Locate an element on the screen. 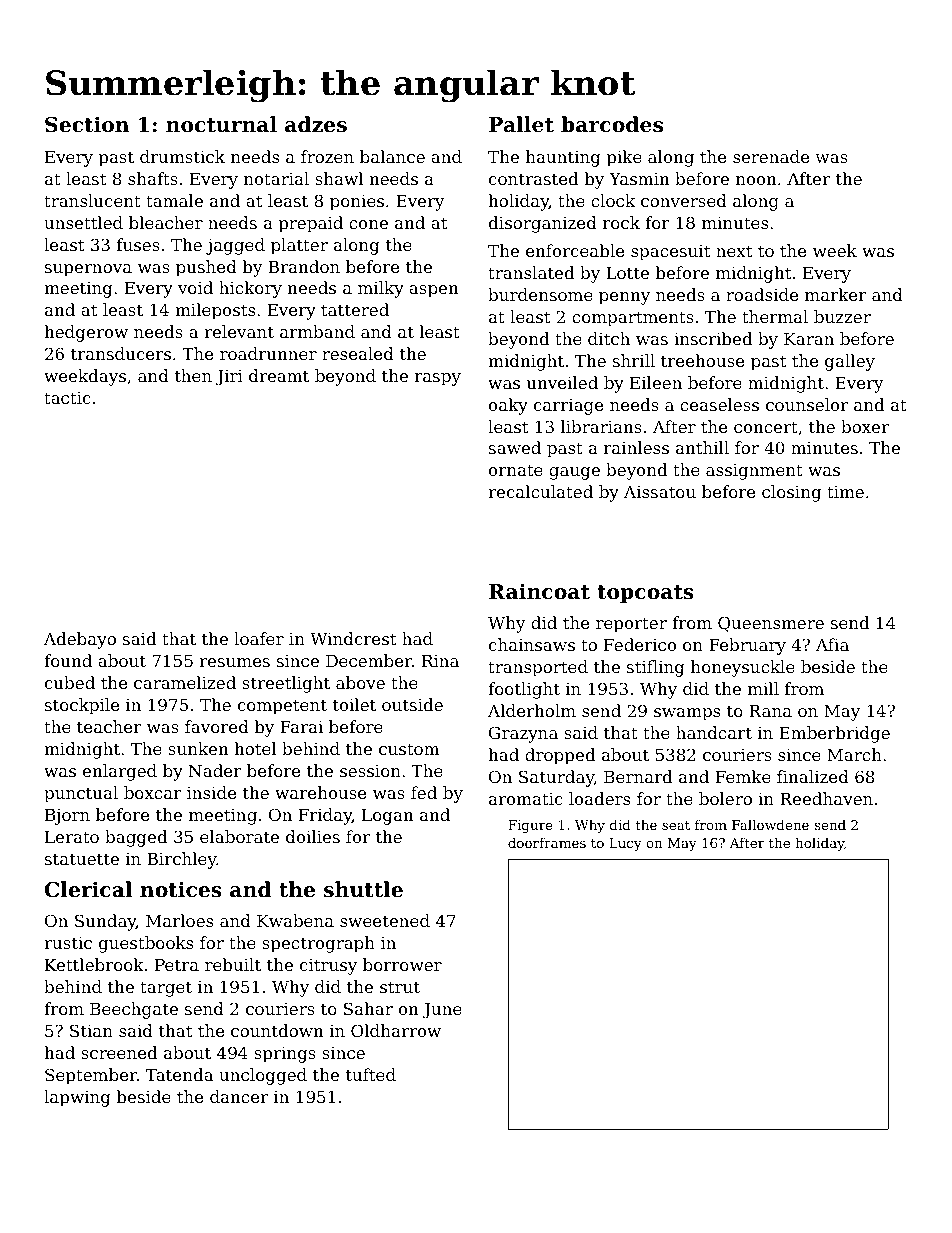 This screenshot has height=1233, width=952. caramelized is located at coordinates (185, 682).
